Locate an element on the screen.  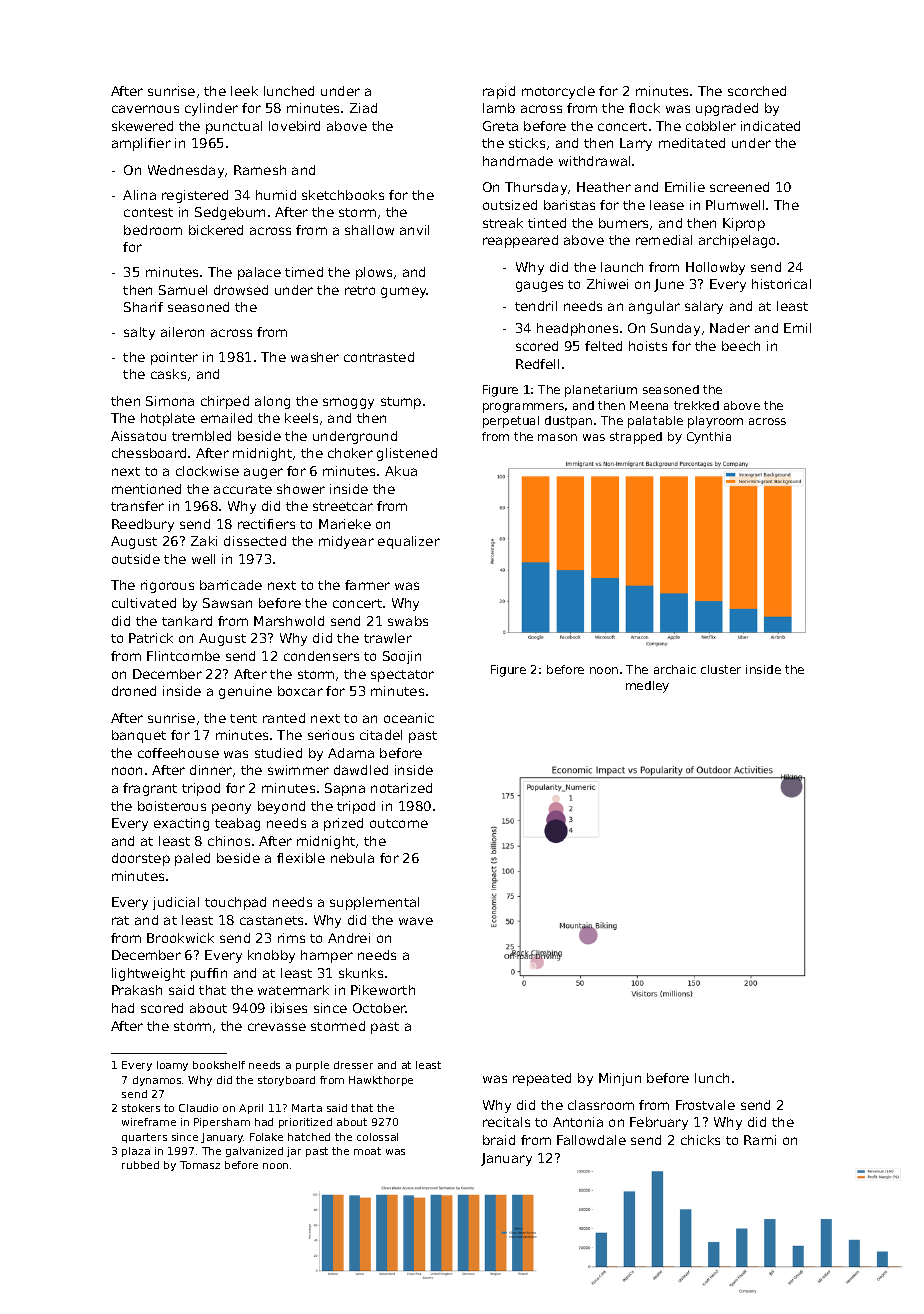
leek is located at coordinates (244, 91).
